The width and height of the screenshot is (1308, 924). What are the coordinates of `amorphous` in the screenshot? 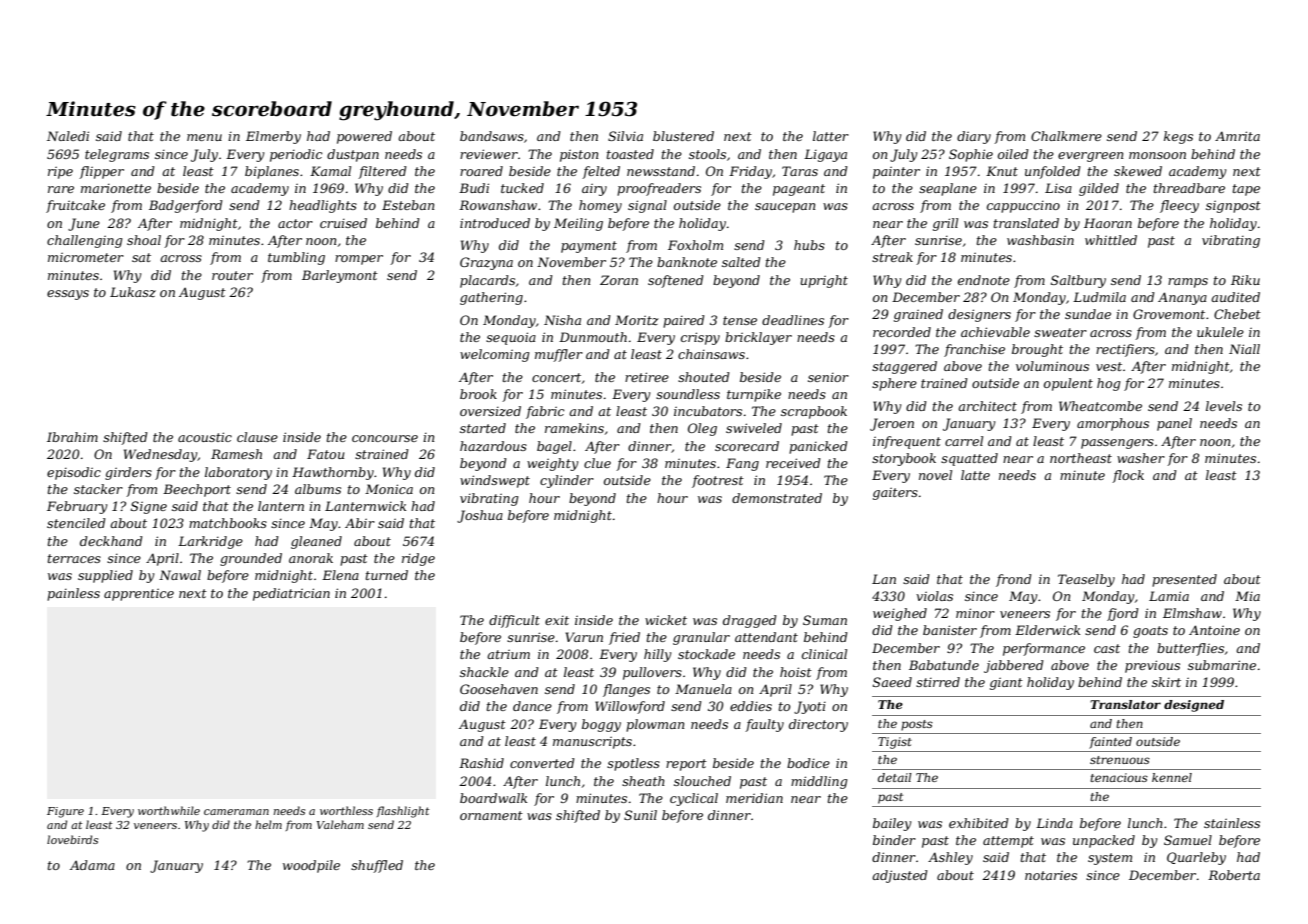 It's located at (1113, 424).
